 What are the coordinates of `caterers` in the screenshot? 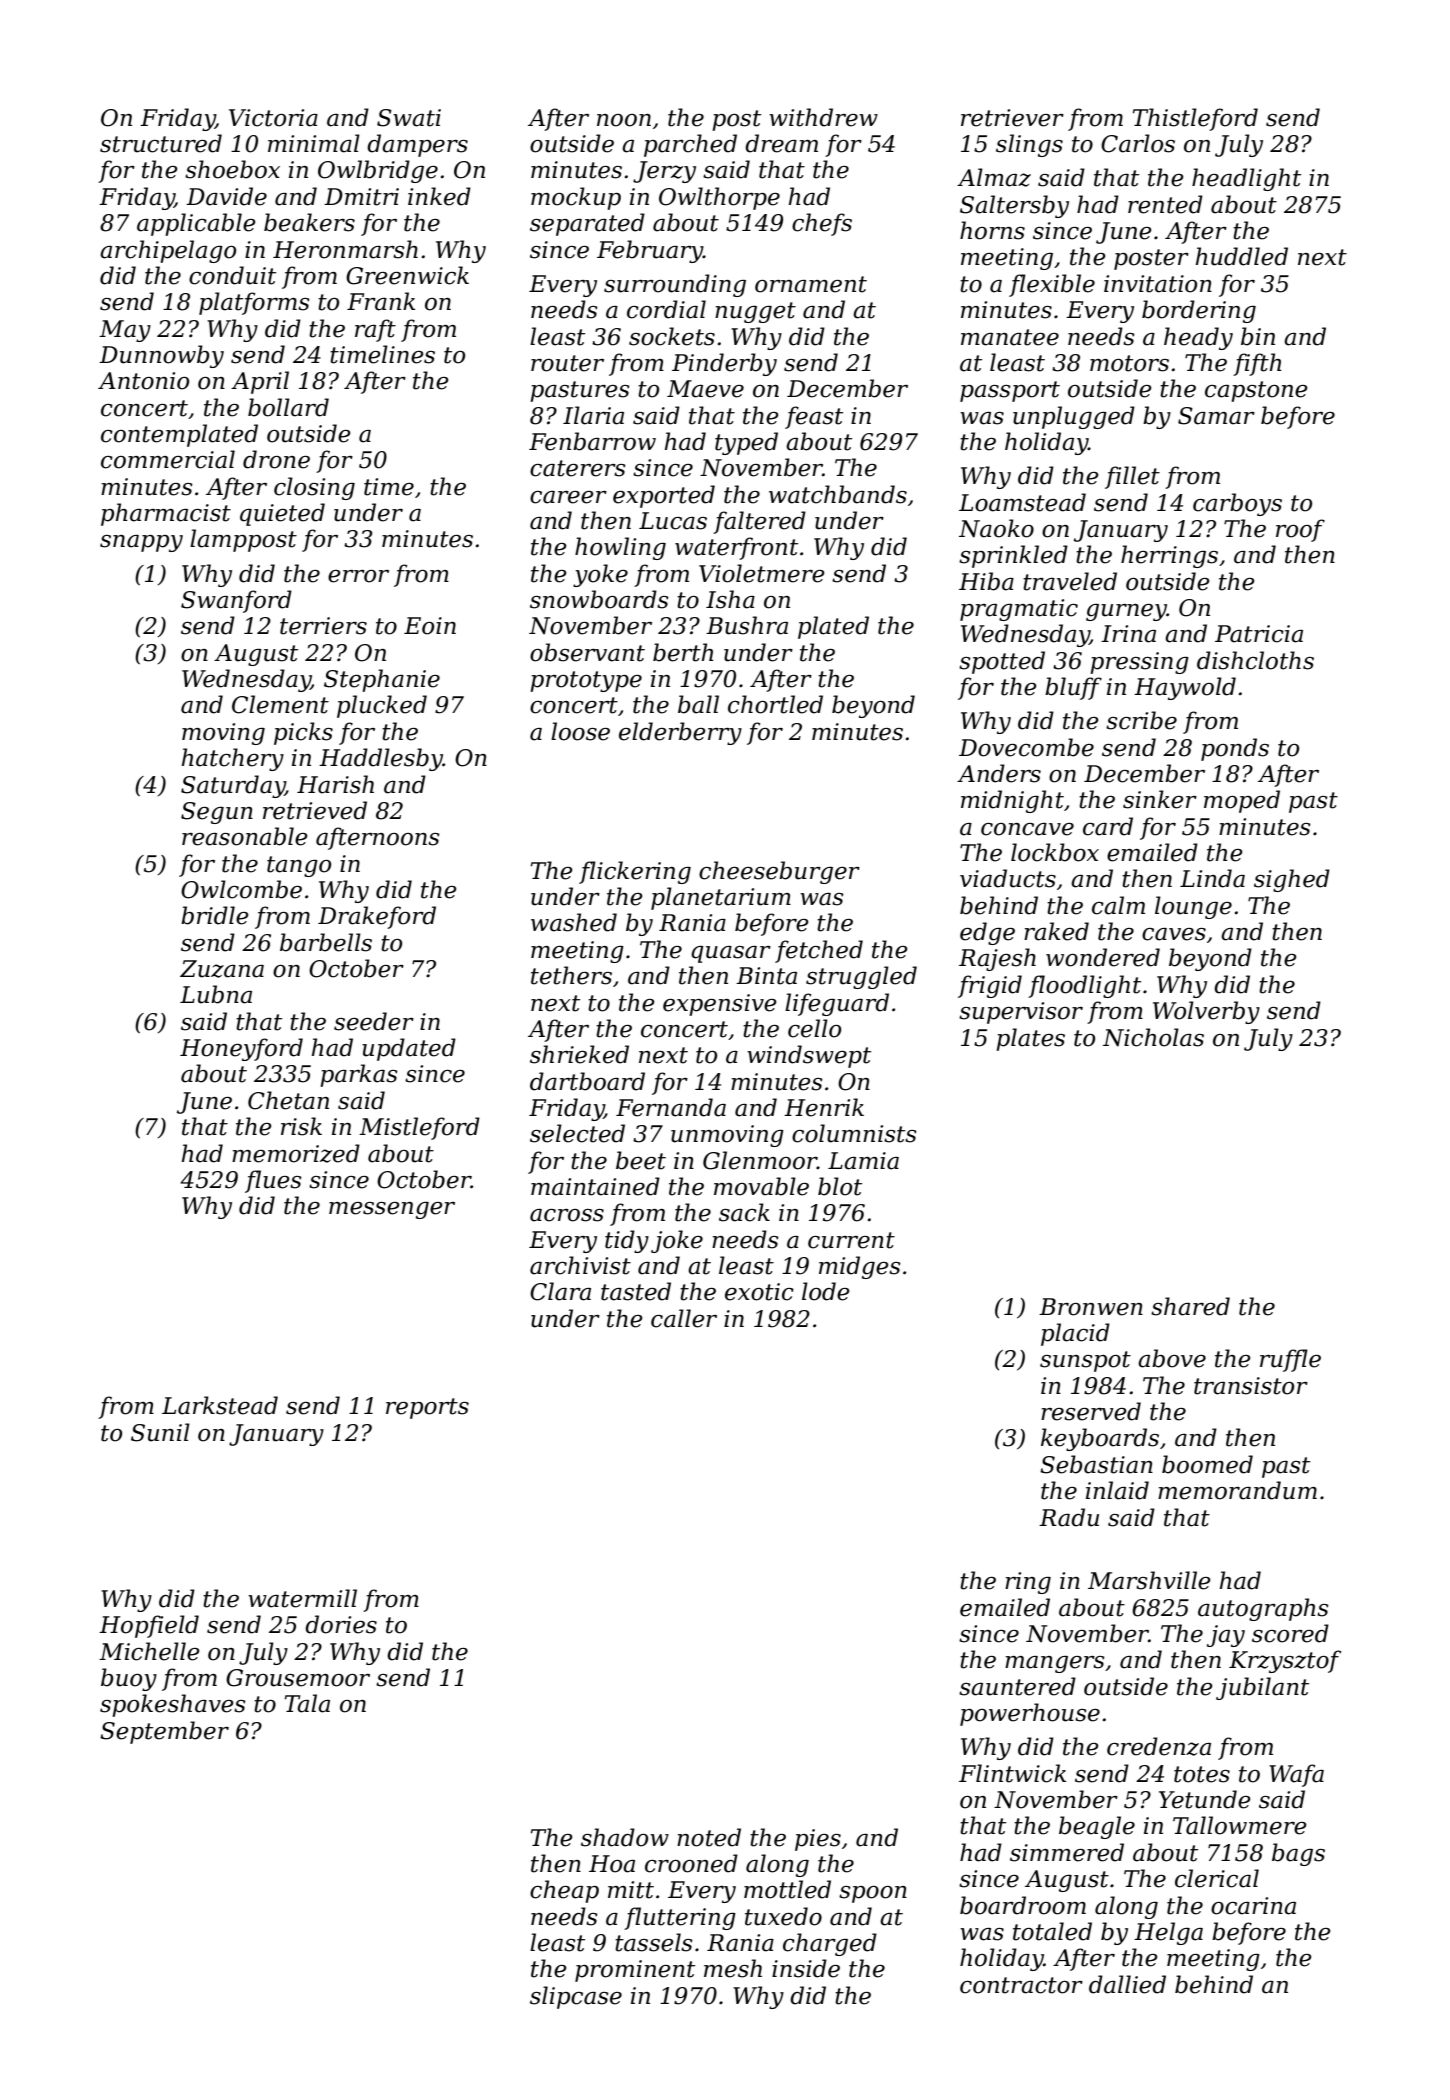 It's located at (578, 468).
